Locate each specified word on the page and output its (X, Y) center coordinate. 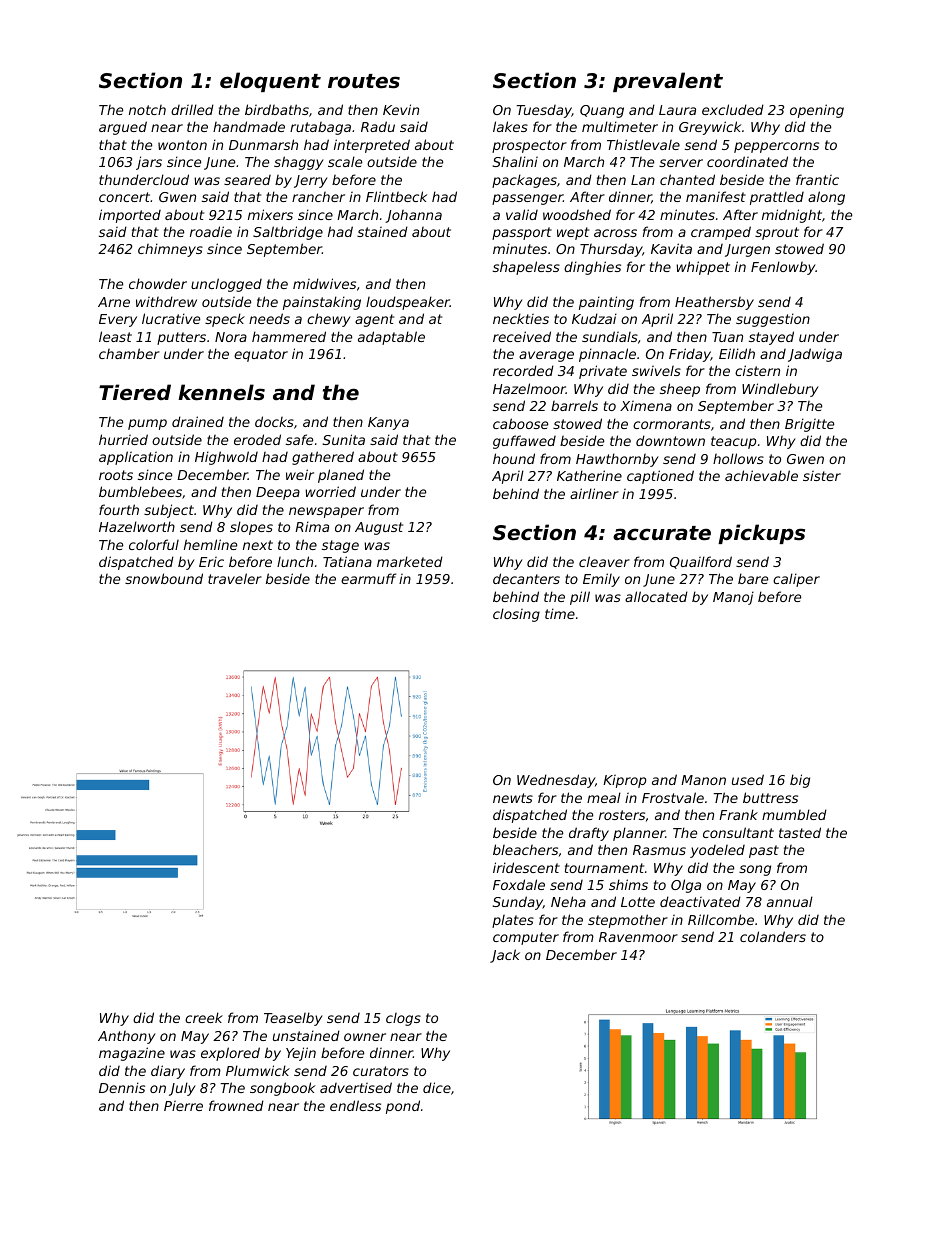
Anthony (127, 1037)
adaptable (391, 338)
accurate (662, 533)
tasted (800, 832)
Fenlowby (783, 268)
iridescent (526, 867)
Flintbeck (396, 196)
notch (147, 110)
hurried (123, 439)
